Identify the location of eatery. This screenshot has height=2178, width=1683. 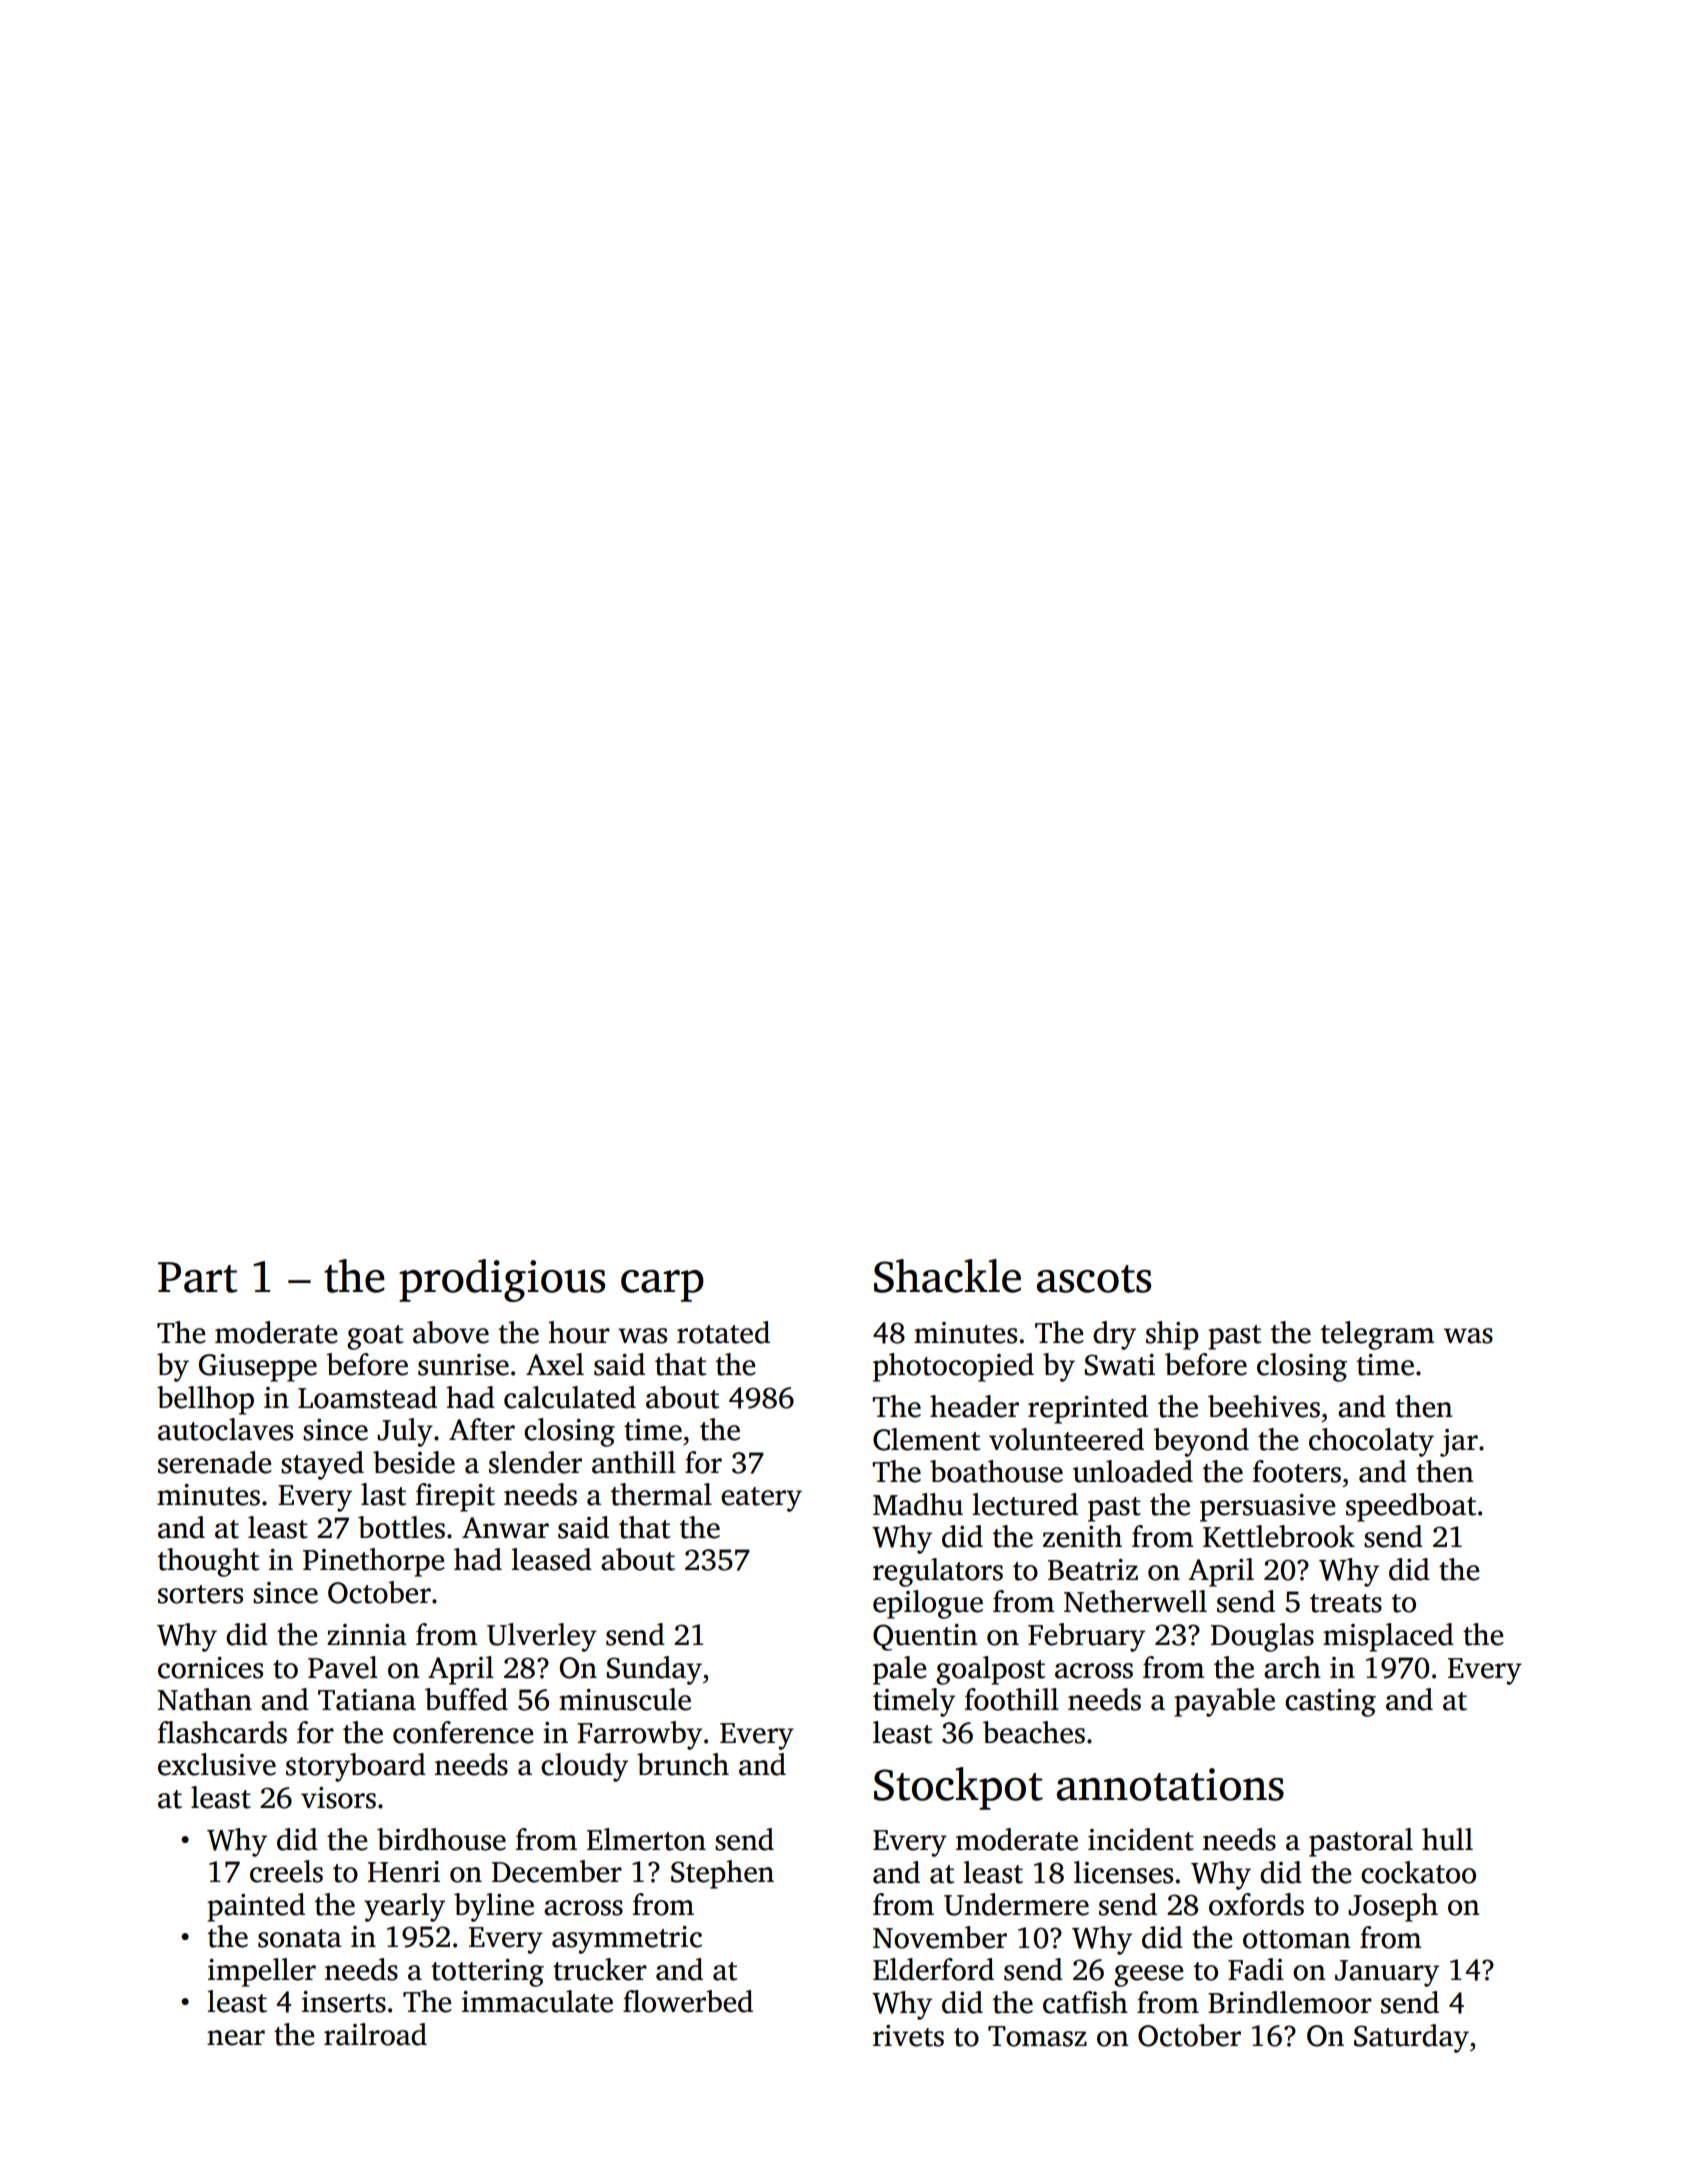
(761, 1499).
